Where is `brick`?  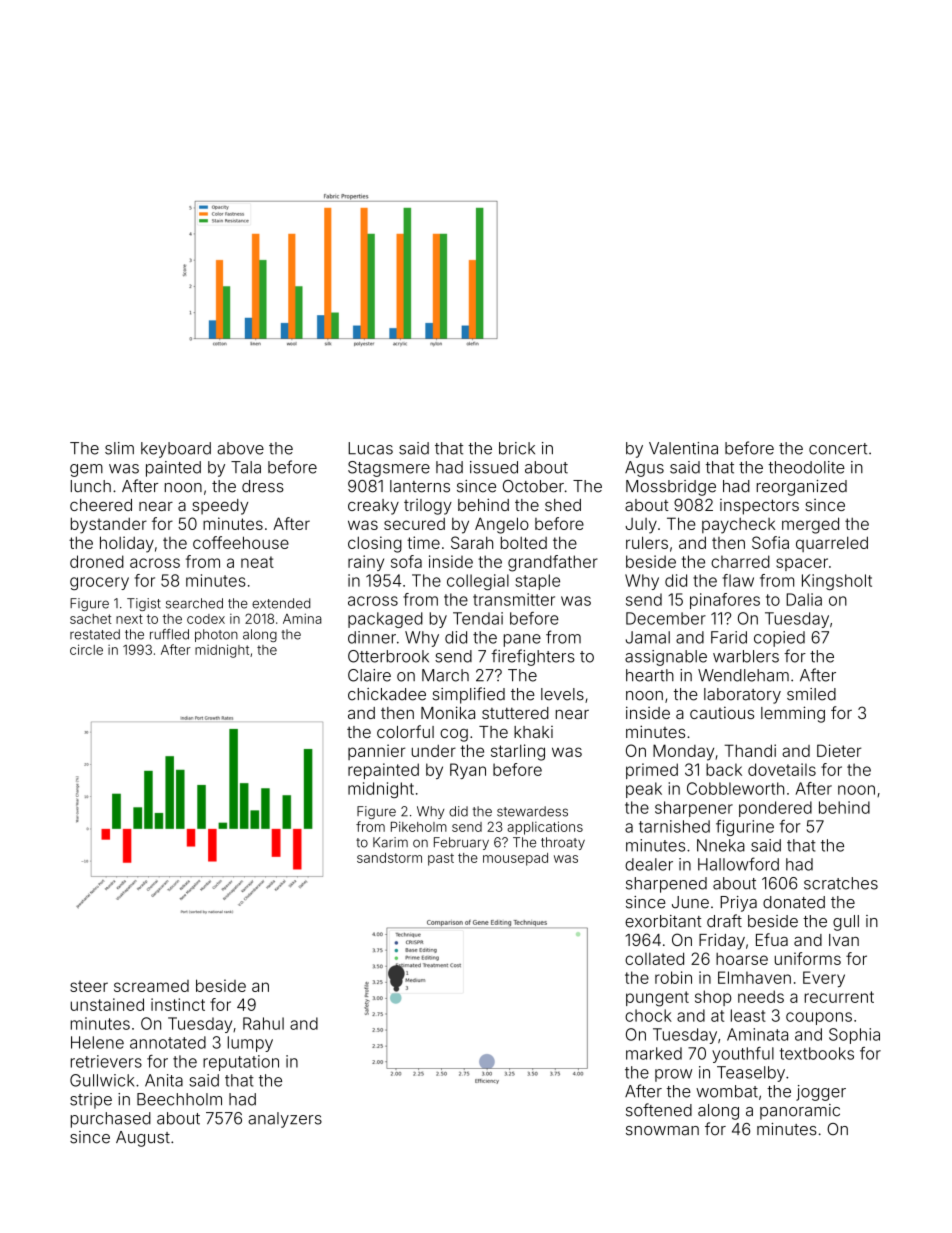 brick is located at coordinates (517, 448).
